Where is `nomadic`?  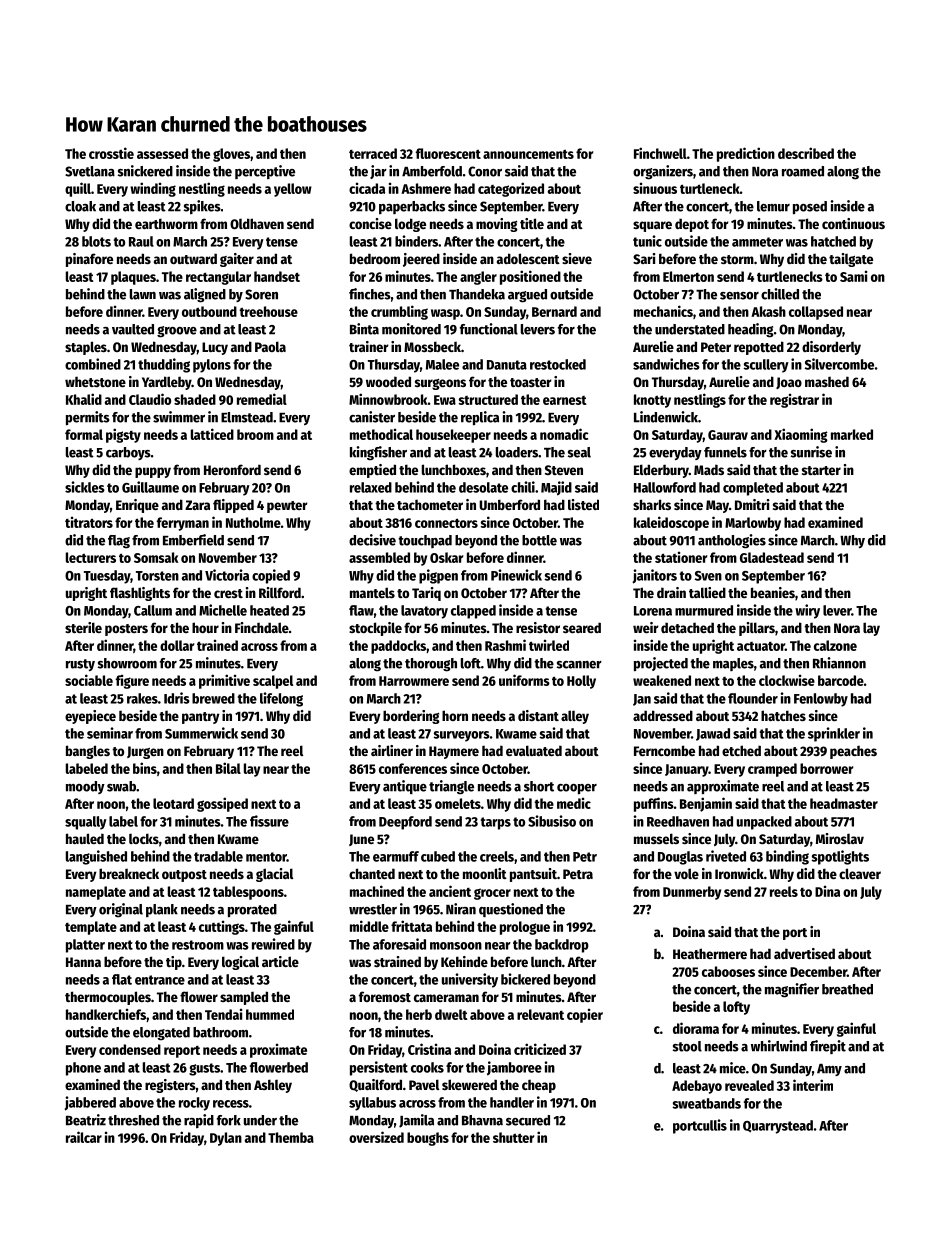
nomadic is located at coordinates (564, 434).
